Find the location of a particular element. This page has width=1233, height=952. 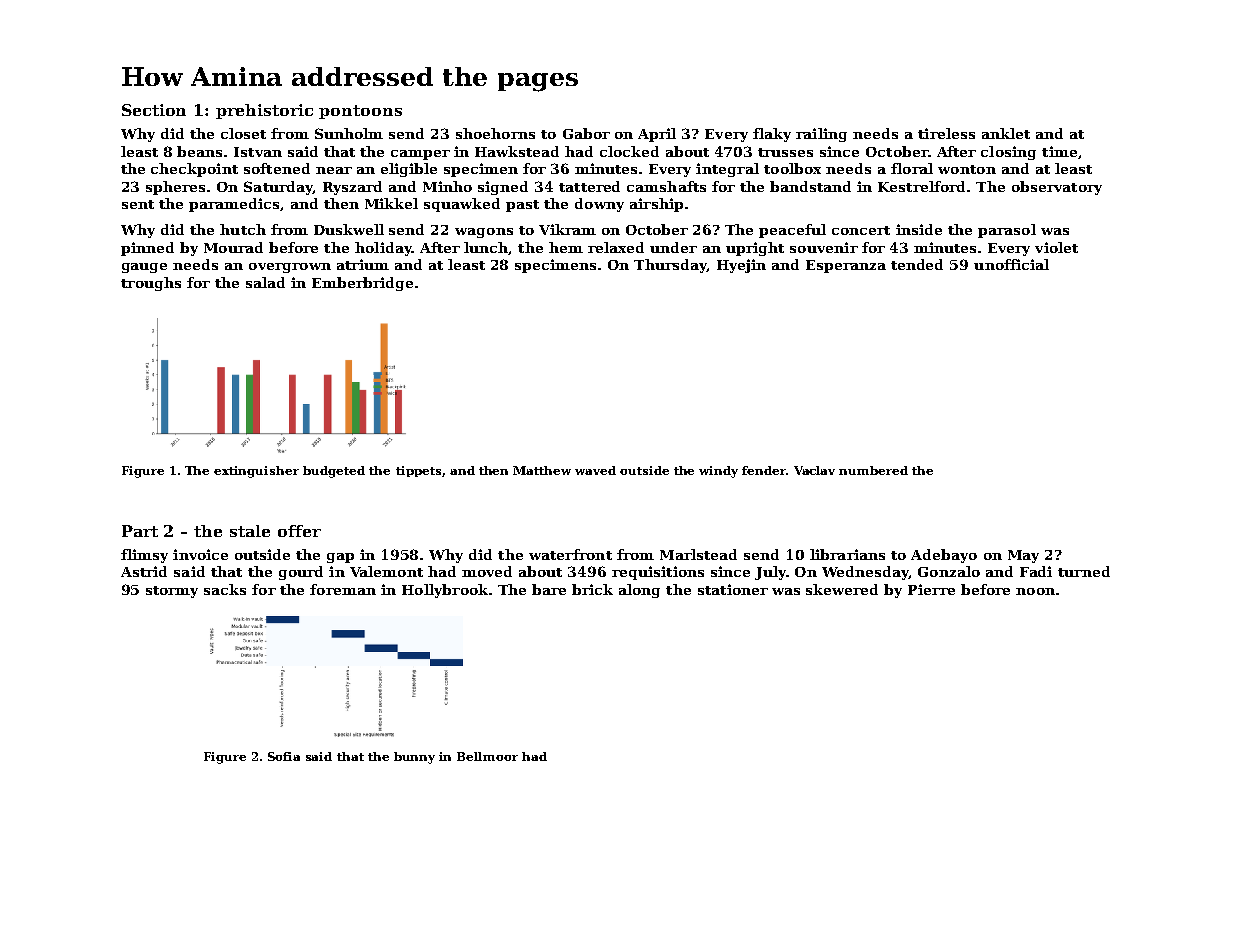

waved is located at coordinates (595, 470).
